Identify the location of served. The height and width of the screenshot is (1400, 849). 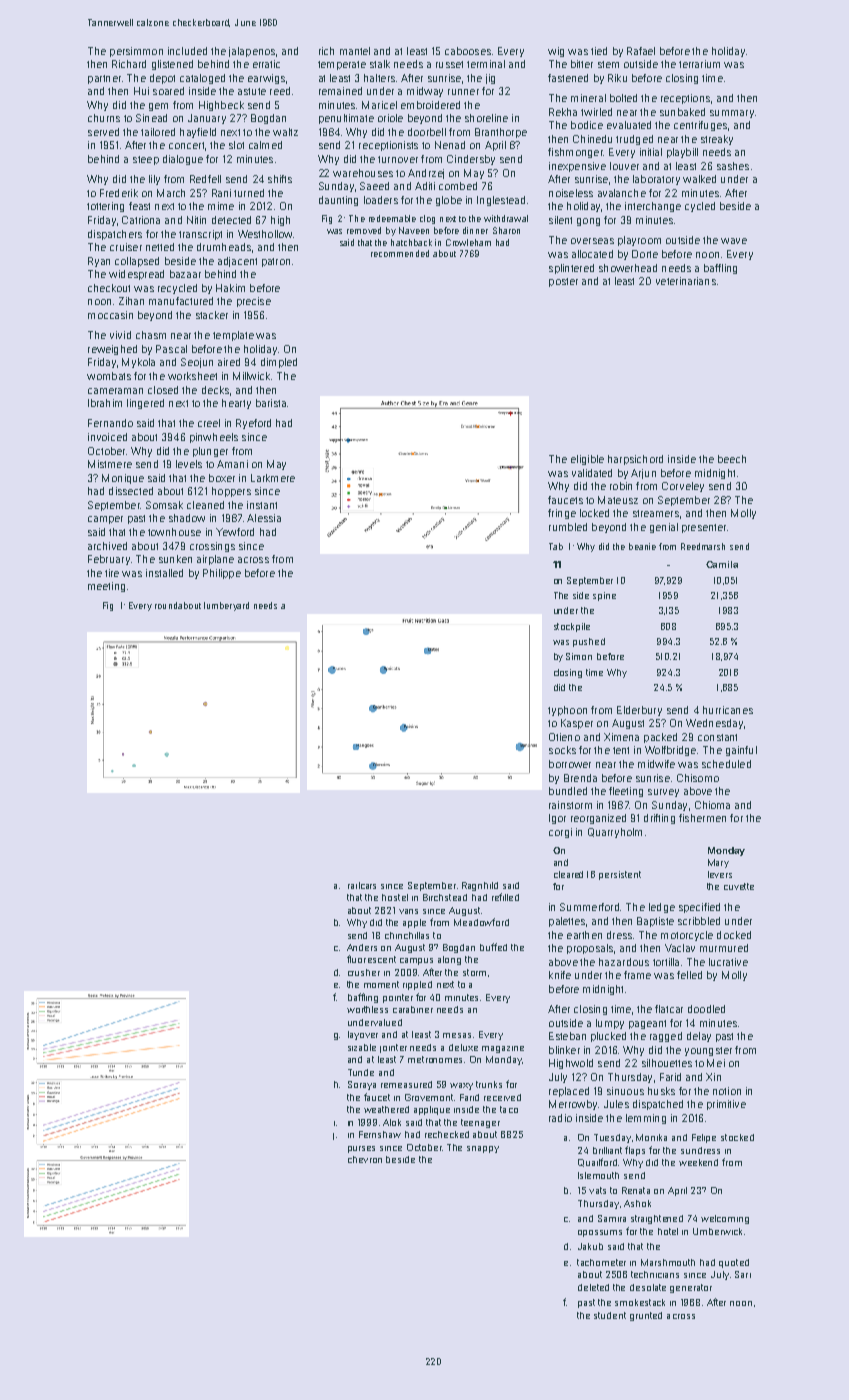
(103, 132).
